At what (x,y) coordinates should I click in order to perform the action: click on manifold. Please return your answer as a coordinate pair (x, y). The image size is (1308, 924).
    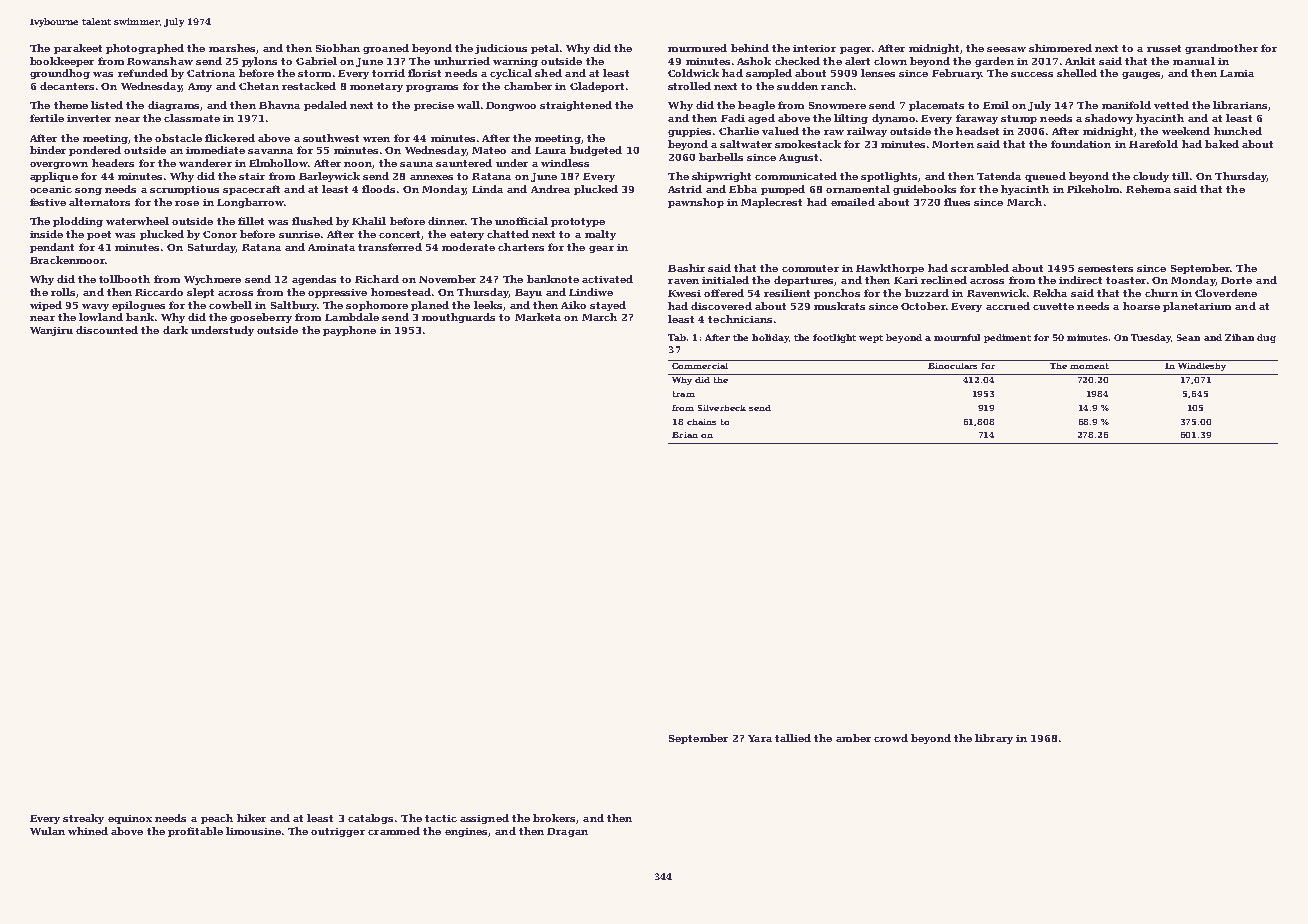
    Looking at the image, I should click on (1126, 105).
